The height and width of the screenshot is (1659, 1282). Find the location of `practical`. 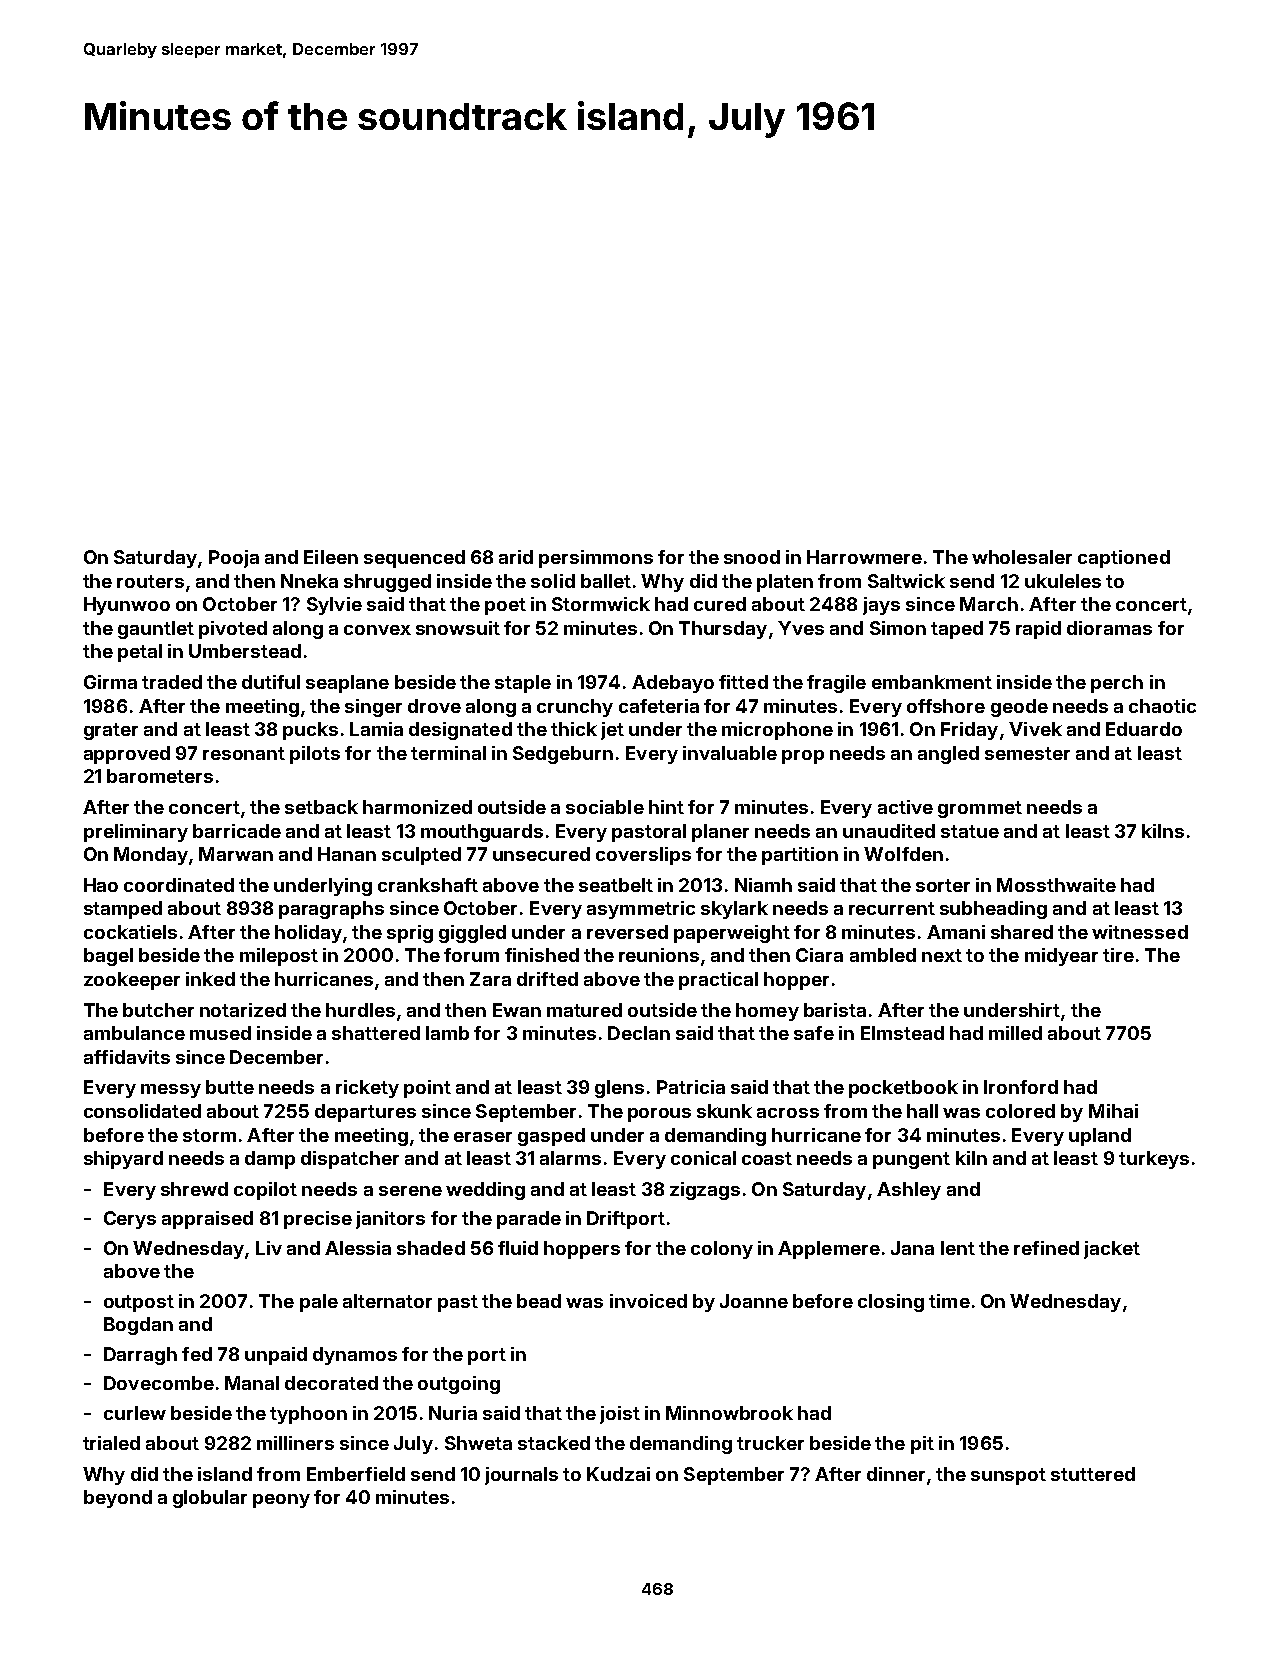

practical is located at coordinates (718, 981).
